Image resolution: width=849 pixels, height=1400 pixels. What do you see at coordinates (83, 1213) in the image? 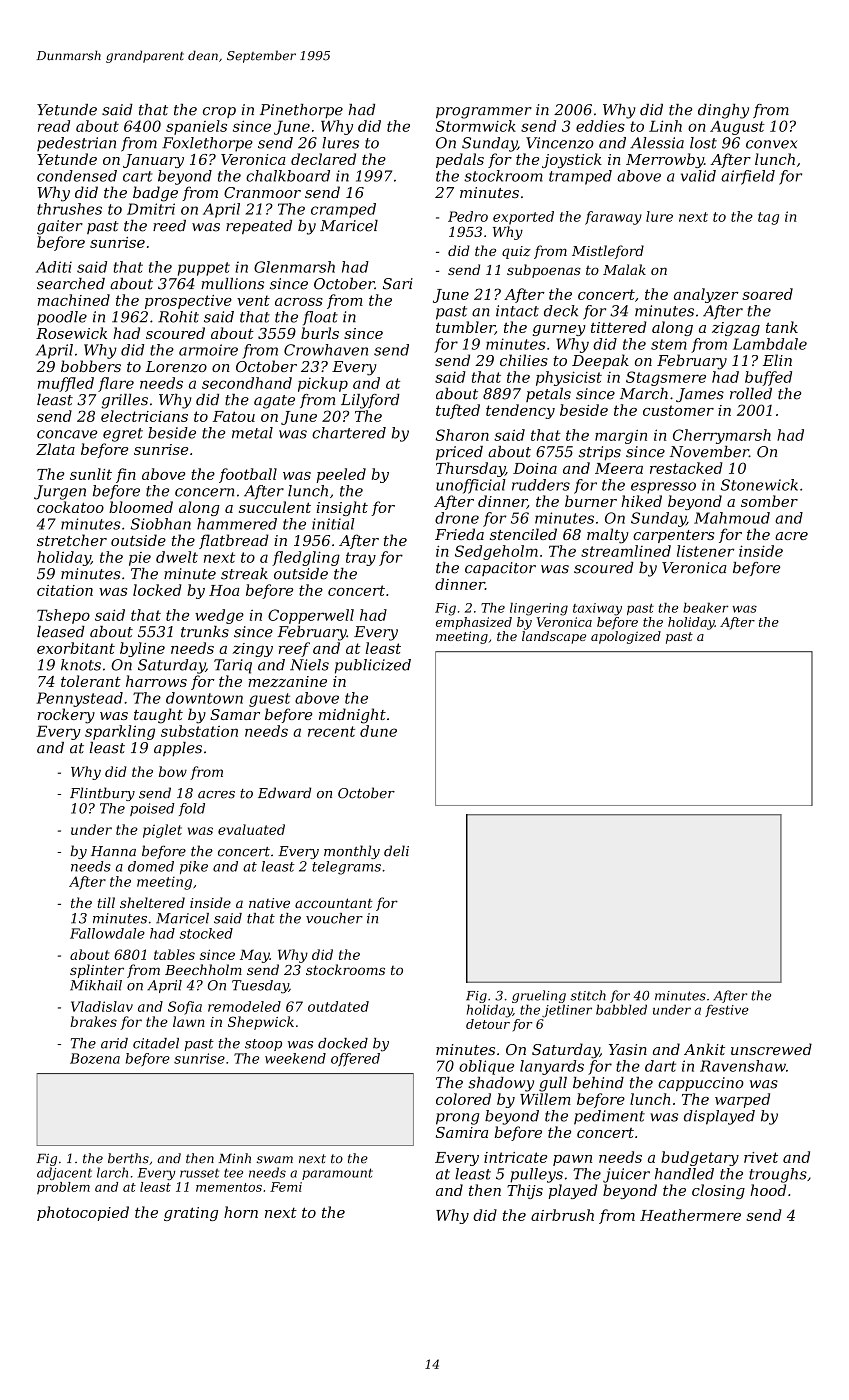
I see `photocopied` at bounding box center [83, 1213].
